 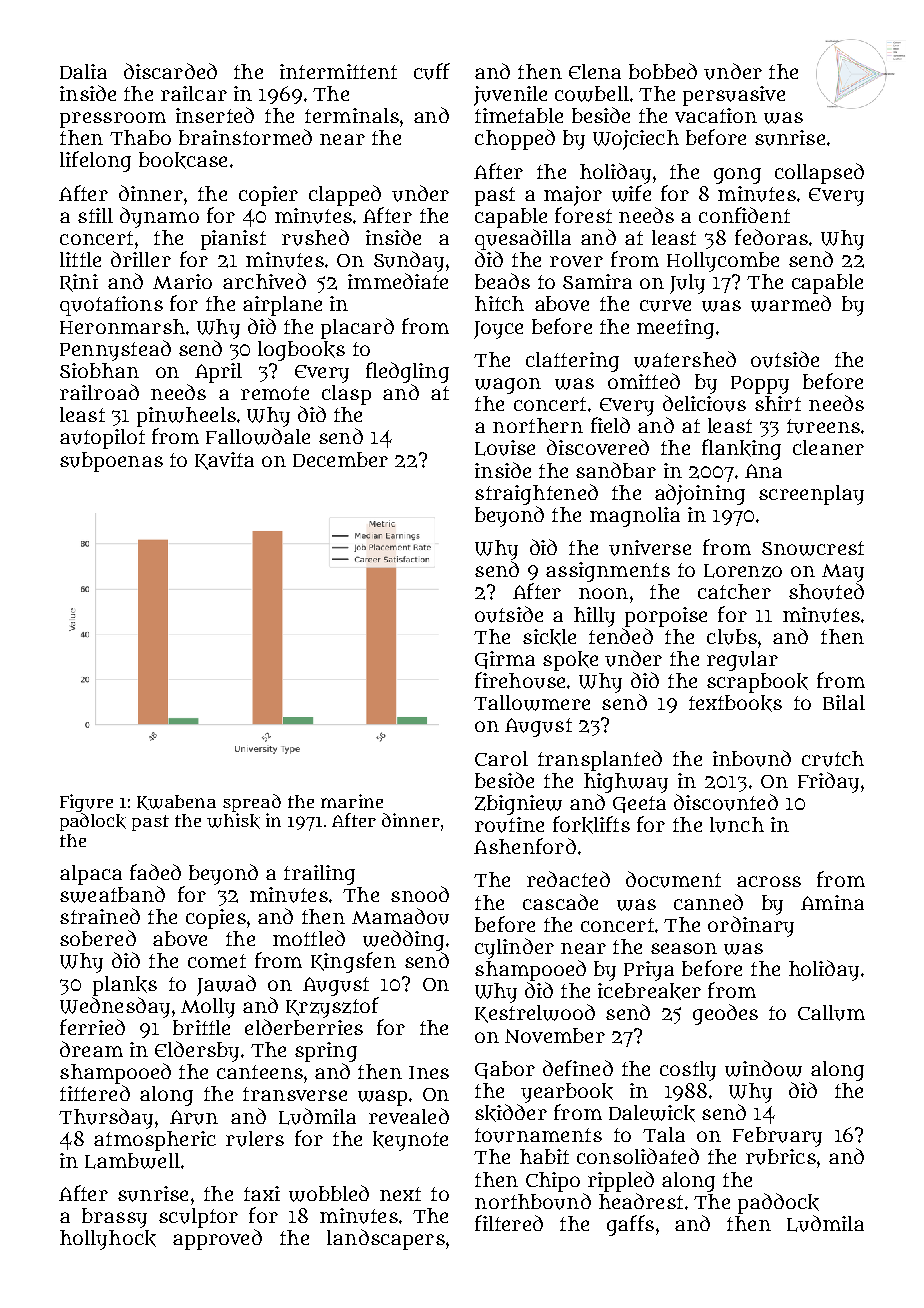 What do you see at coordinates (621, 1181) in the screenshot?
I see `rippled` at bounding box center [621, 1181].
